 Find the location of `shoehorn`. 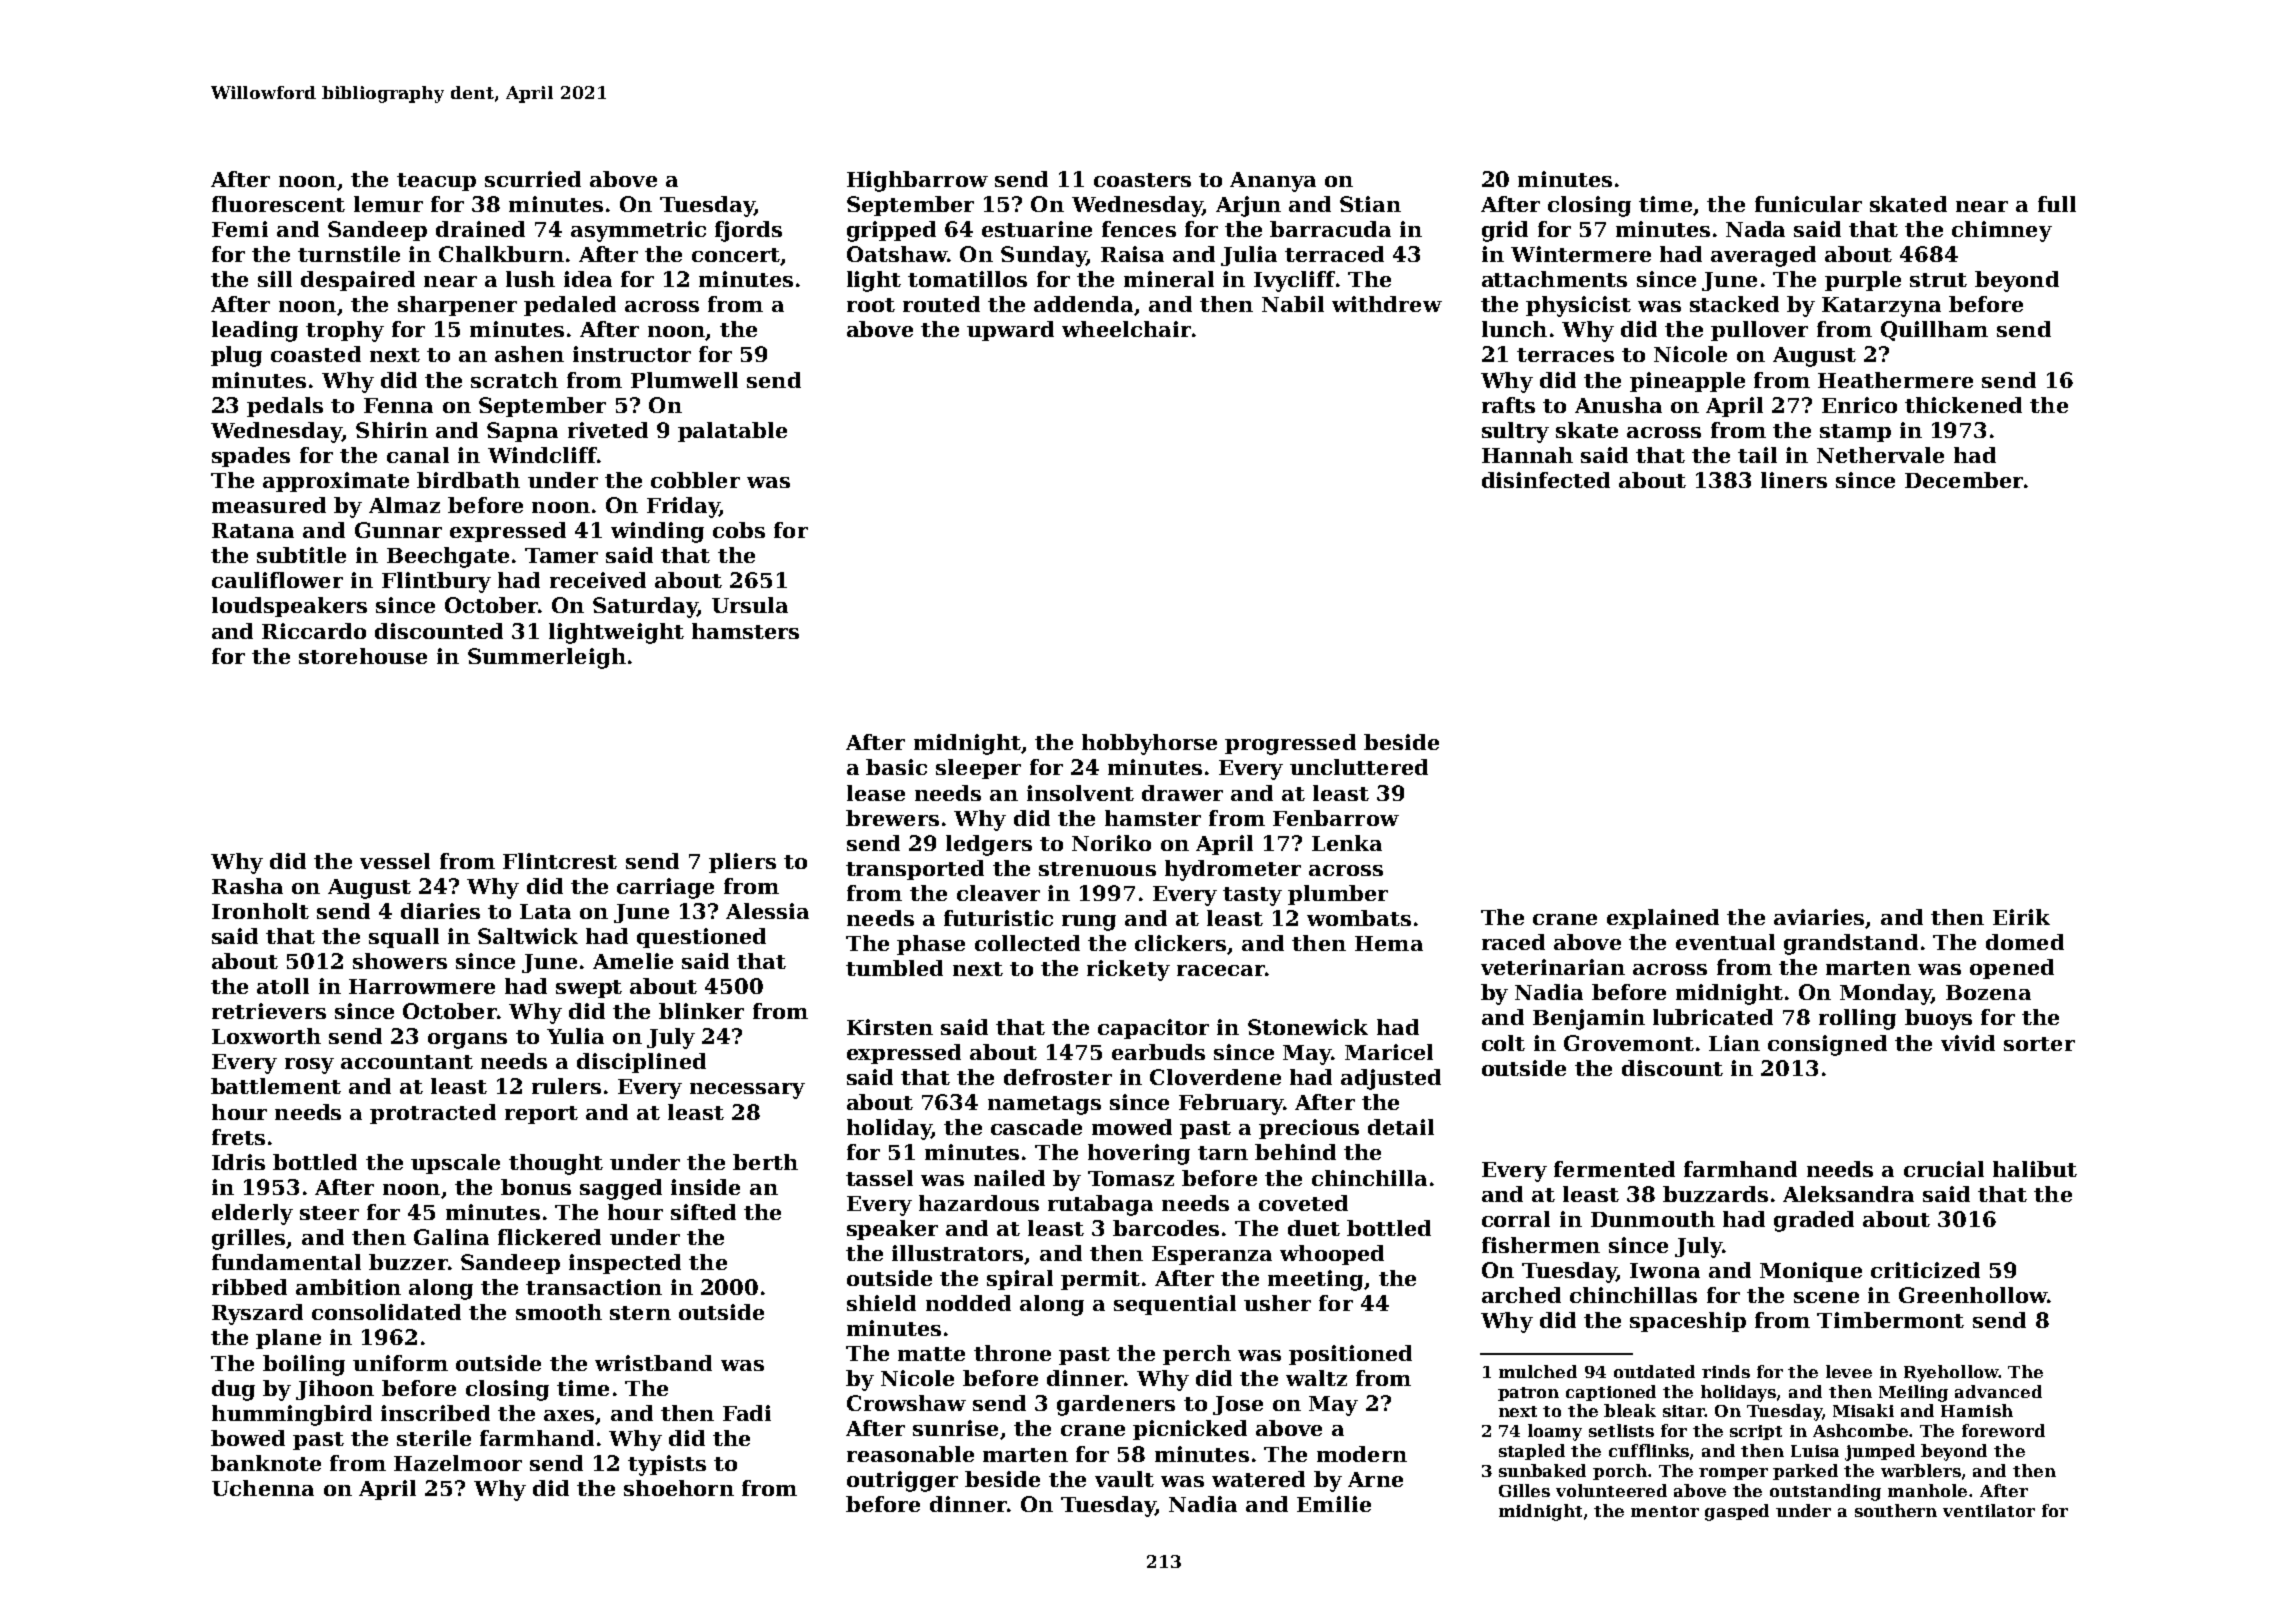

shoehorn is located at coordinates (679, 1488).
